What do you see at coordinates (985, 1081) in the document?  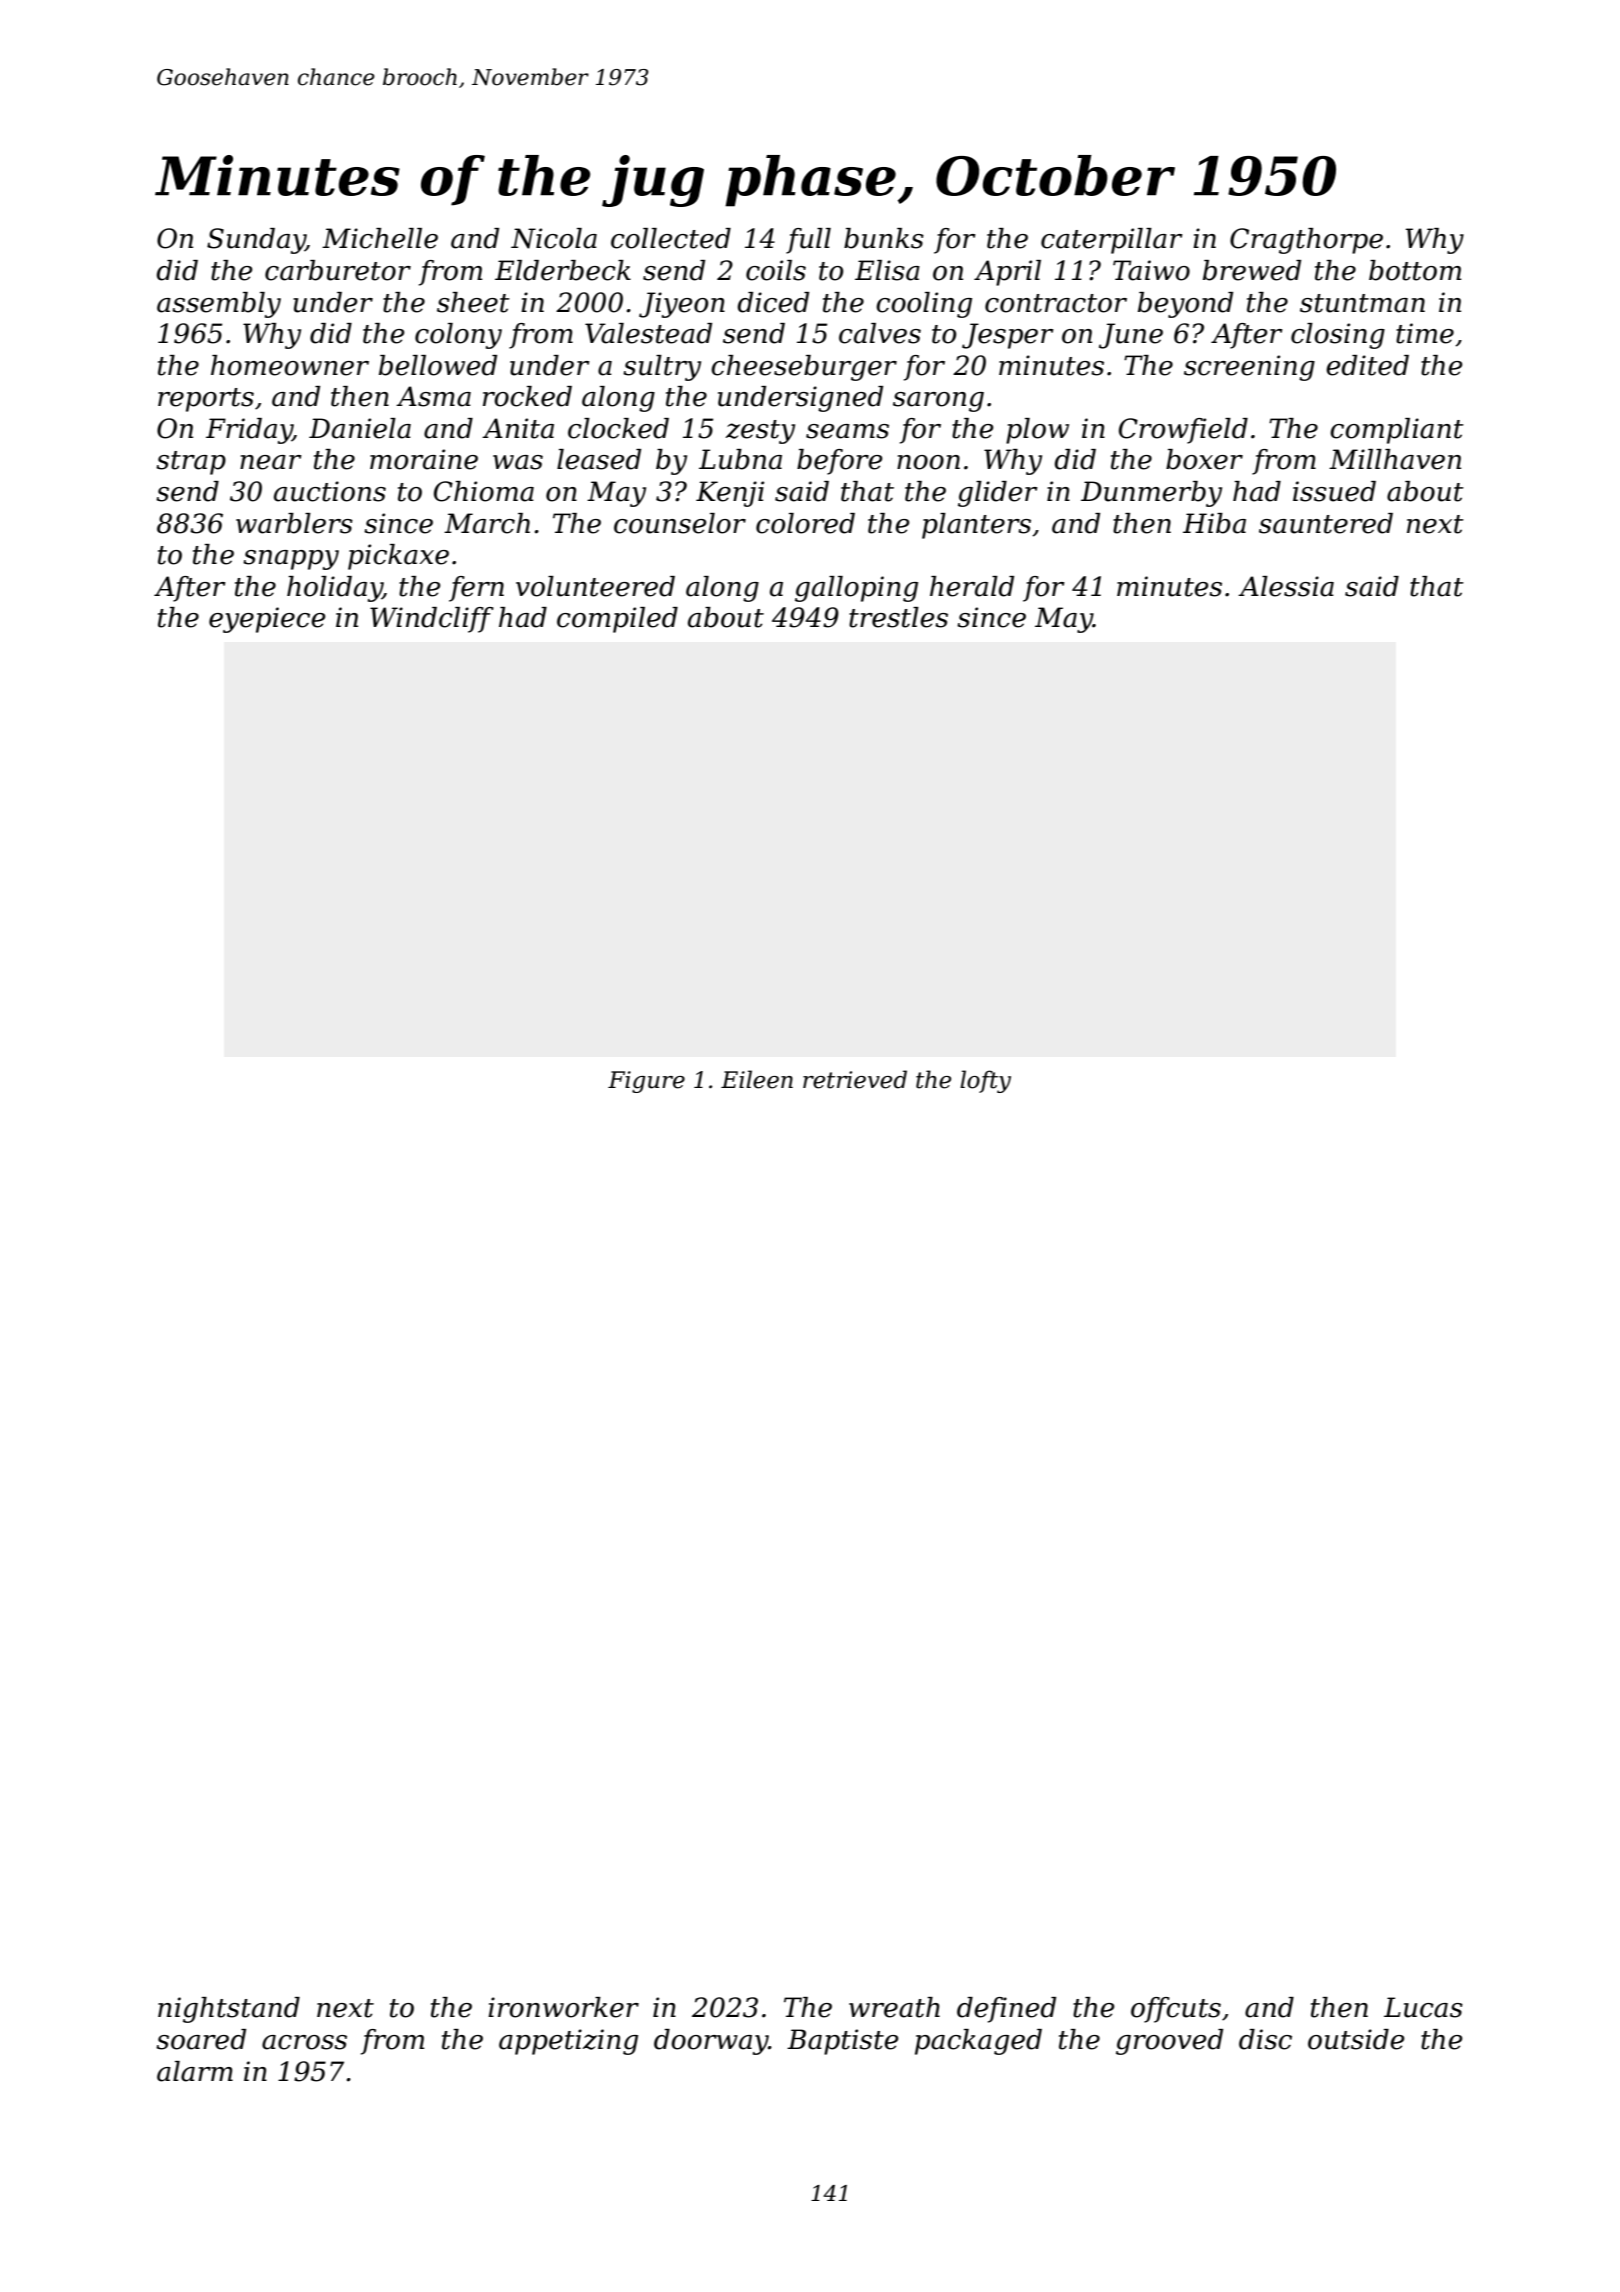 I see `lofty` at bounding box center [985, 1081].
